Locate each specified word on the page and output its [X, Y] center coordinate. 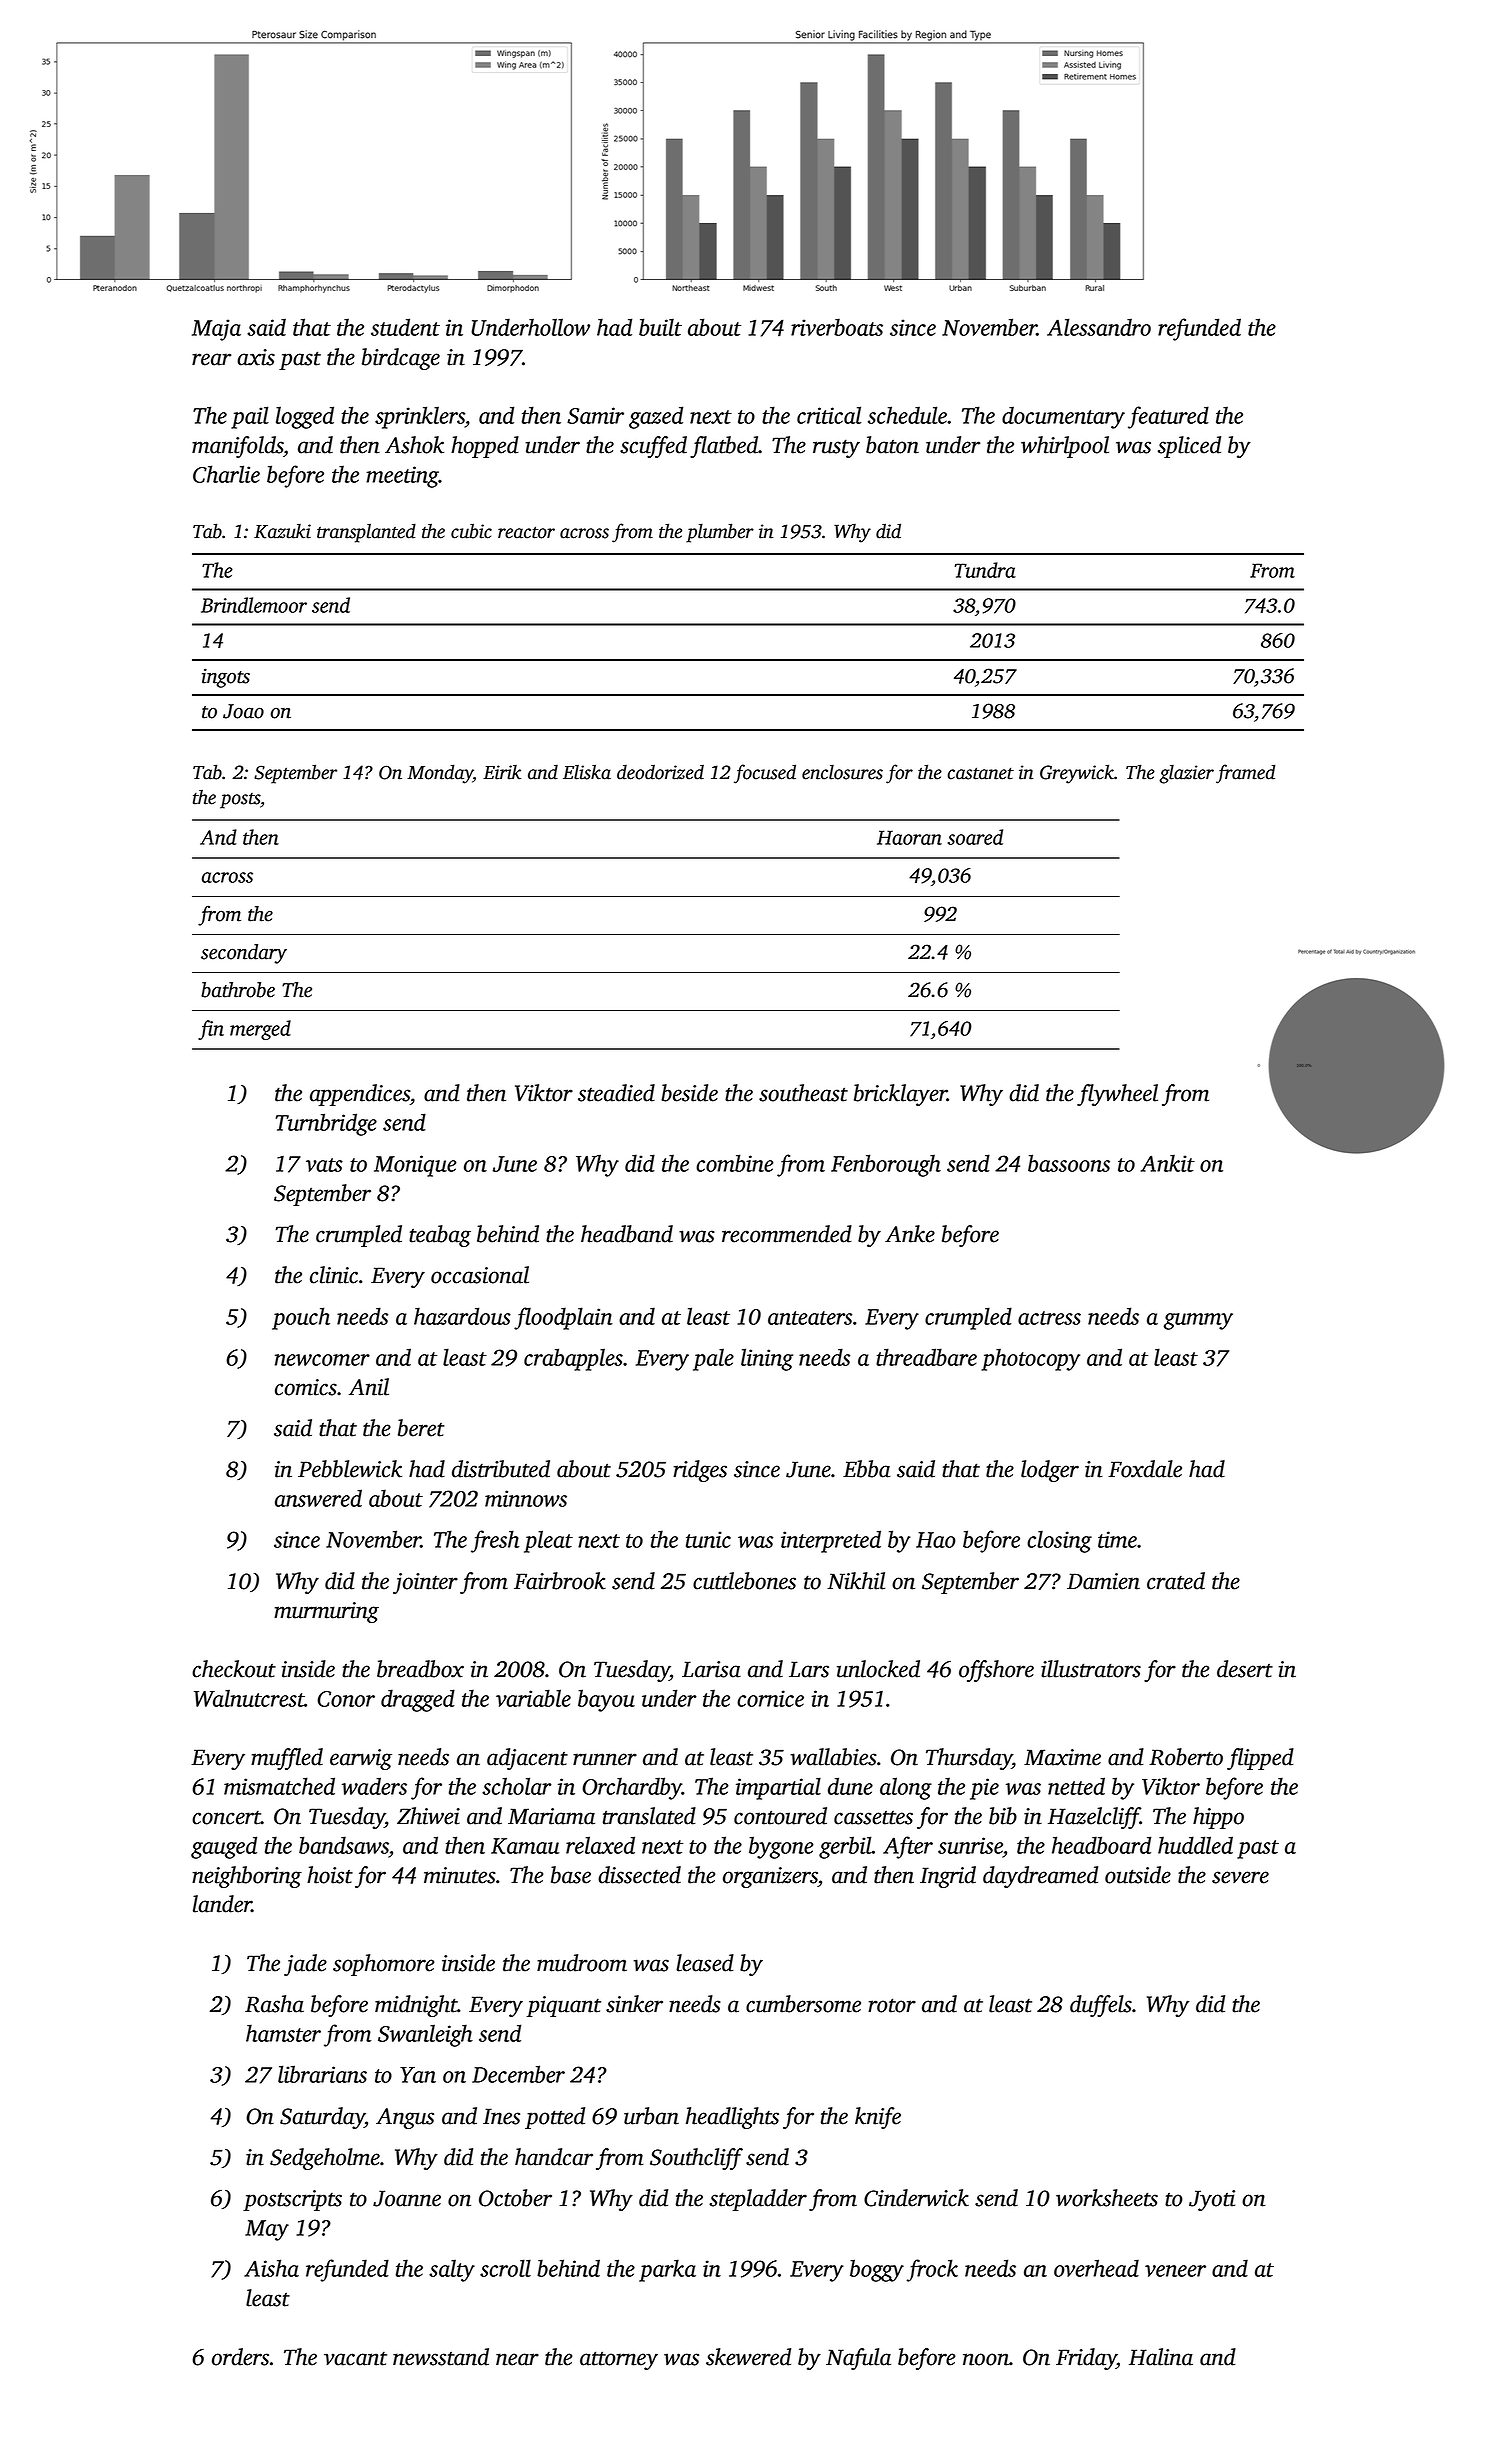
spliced [1189, 447]
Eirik [502, 772]
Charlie [226, 474]
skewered [748, 2357]
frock [932, 2270]
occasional [480, 1275]
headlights [732, 2118]
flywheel [1117, 1095]
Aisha [271, 2268]
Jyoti [1212, 2200]
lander [222, 1904]
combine [735, 1163]
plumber [720, 533]
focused [765, 774]
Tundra [985, 570]
